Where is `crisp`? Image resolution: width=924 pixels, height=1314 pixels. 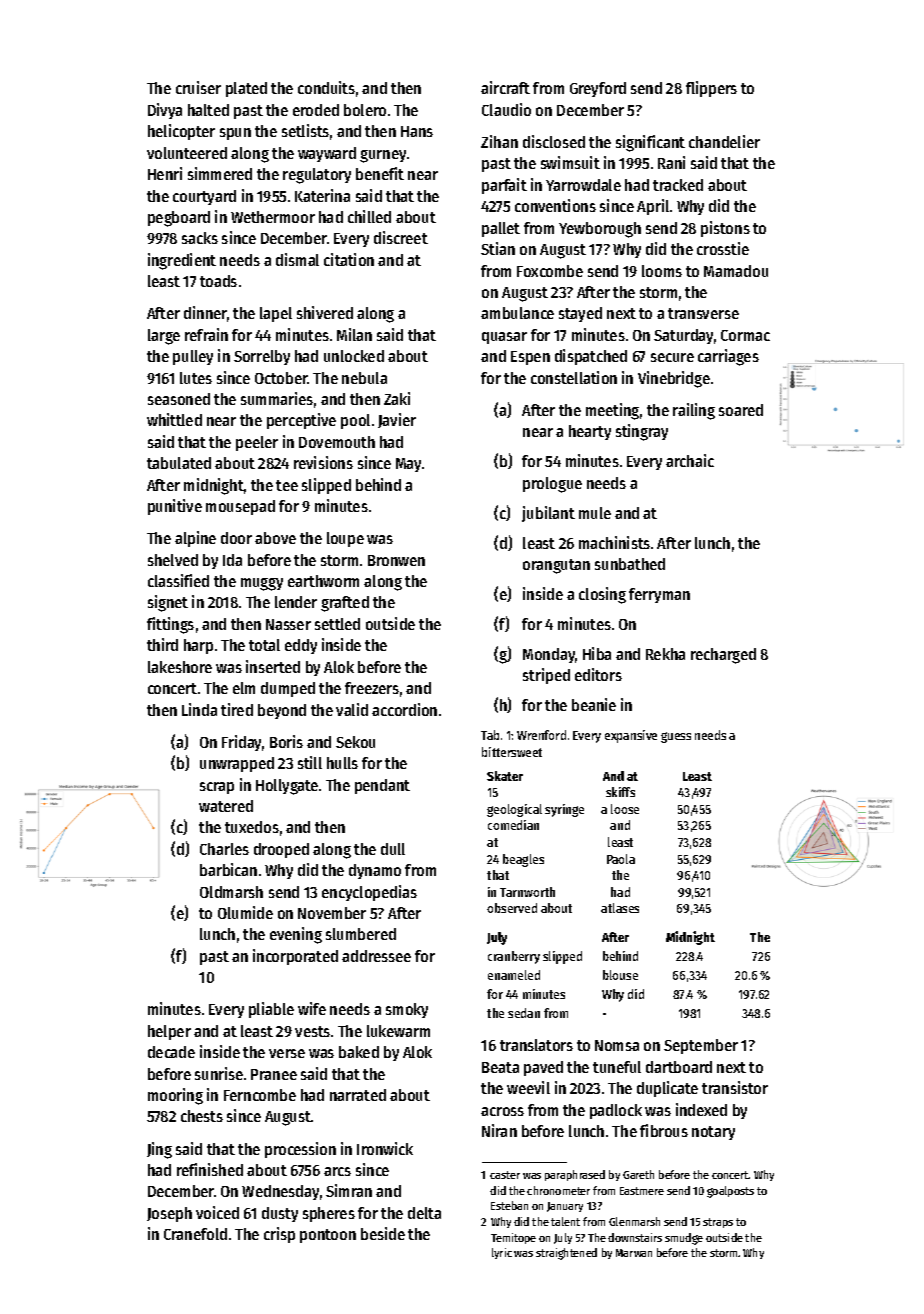 crisp is located at coordinates (279, 1235).
